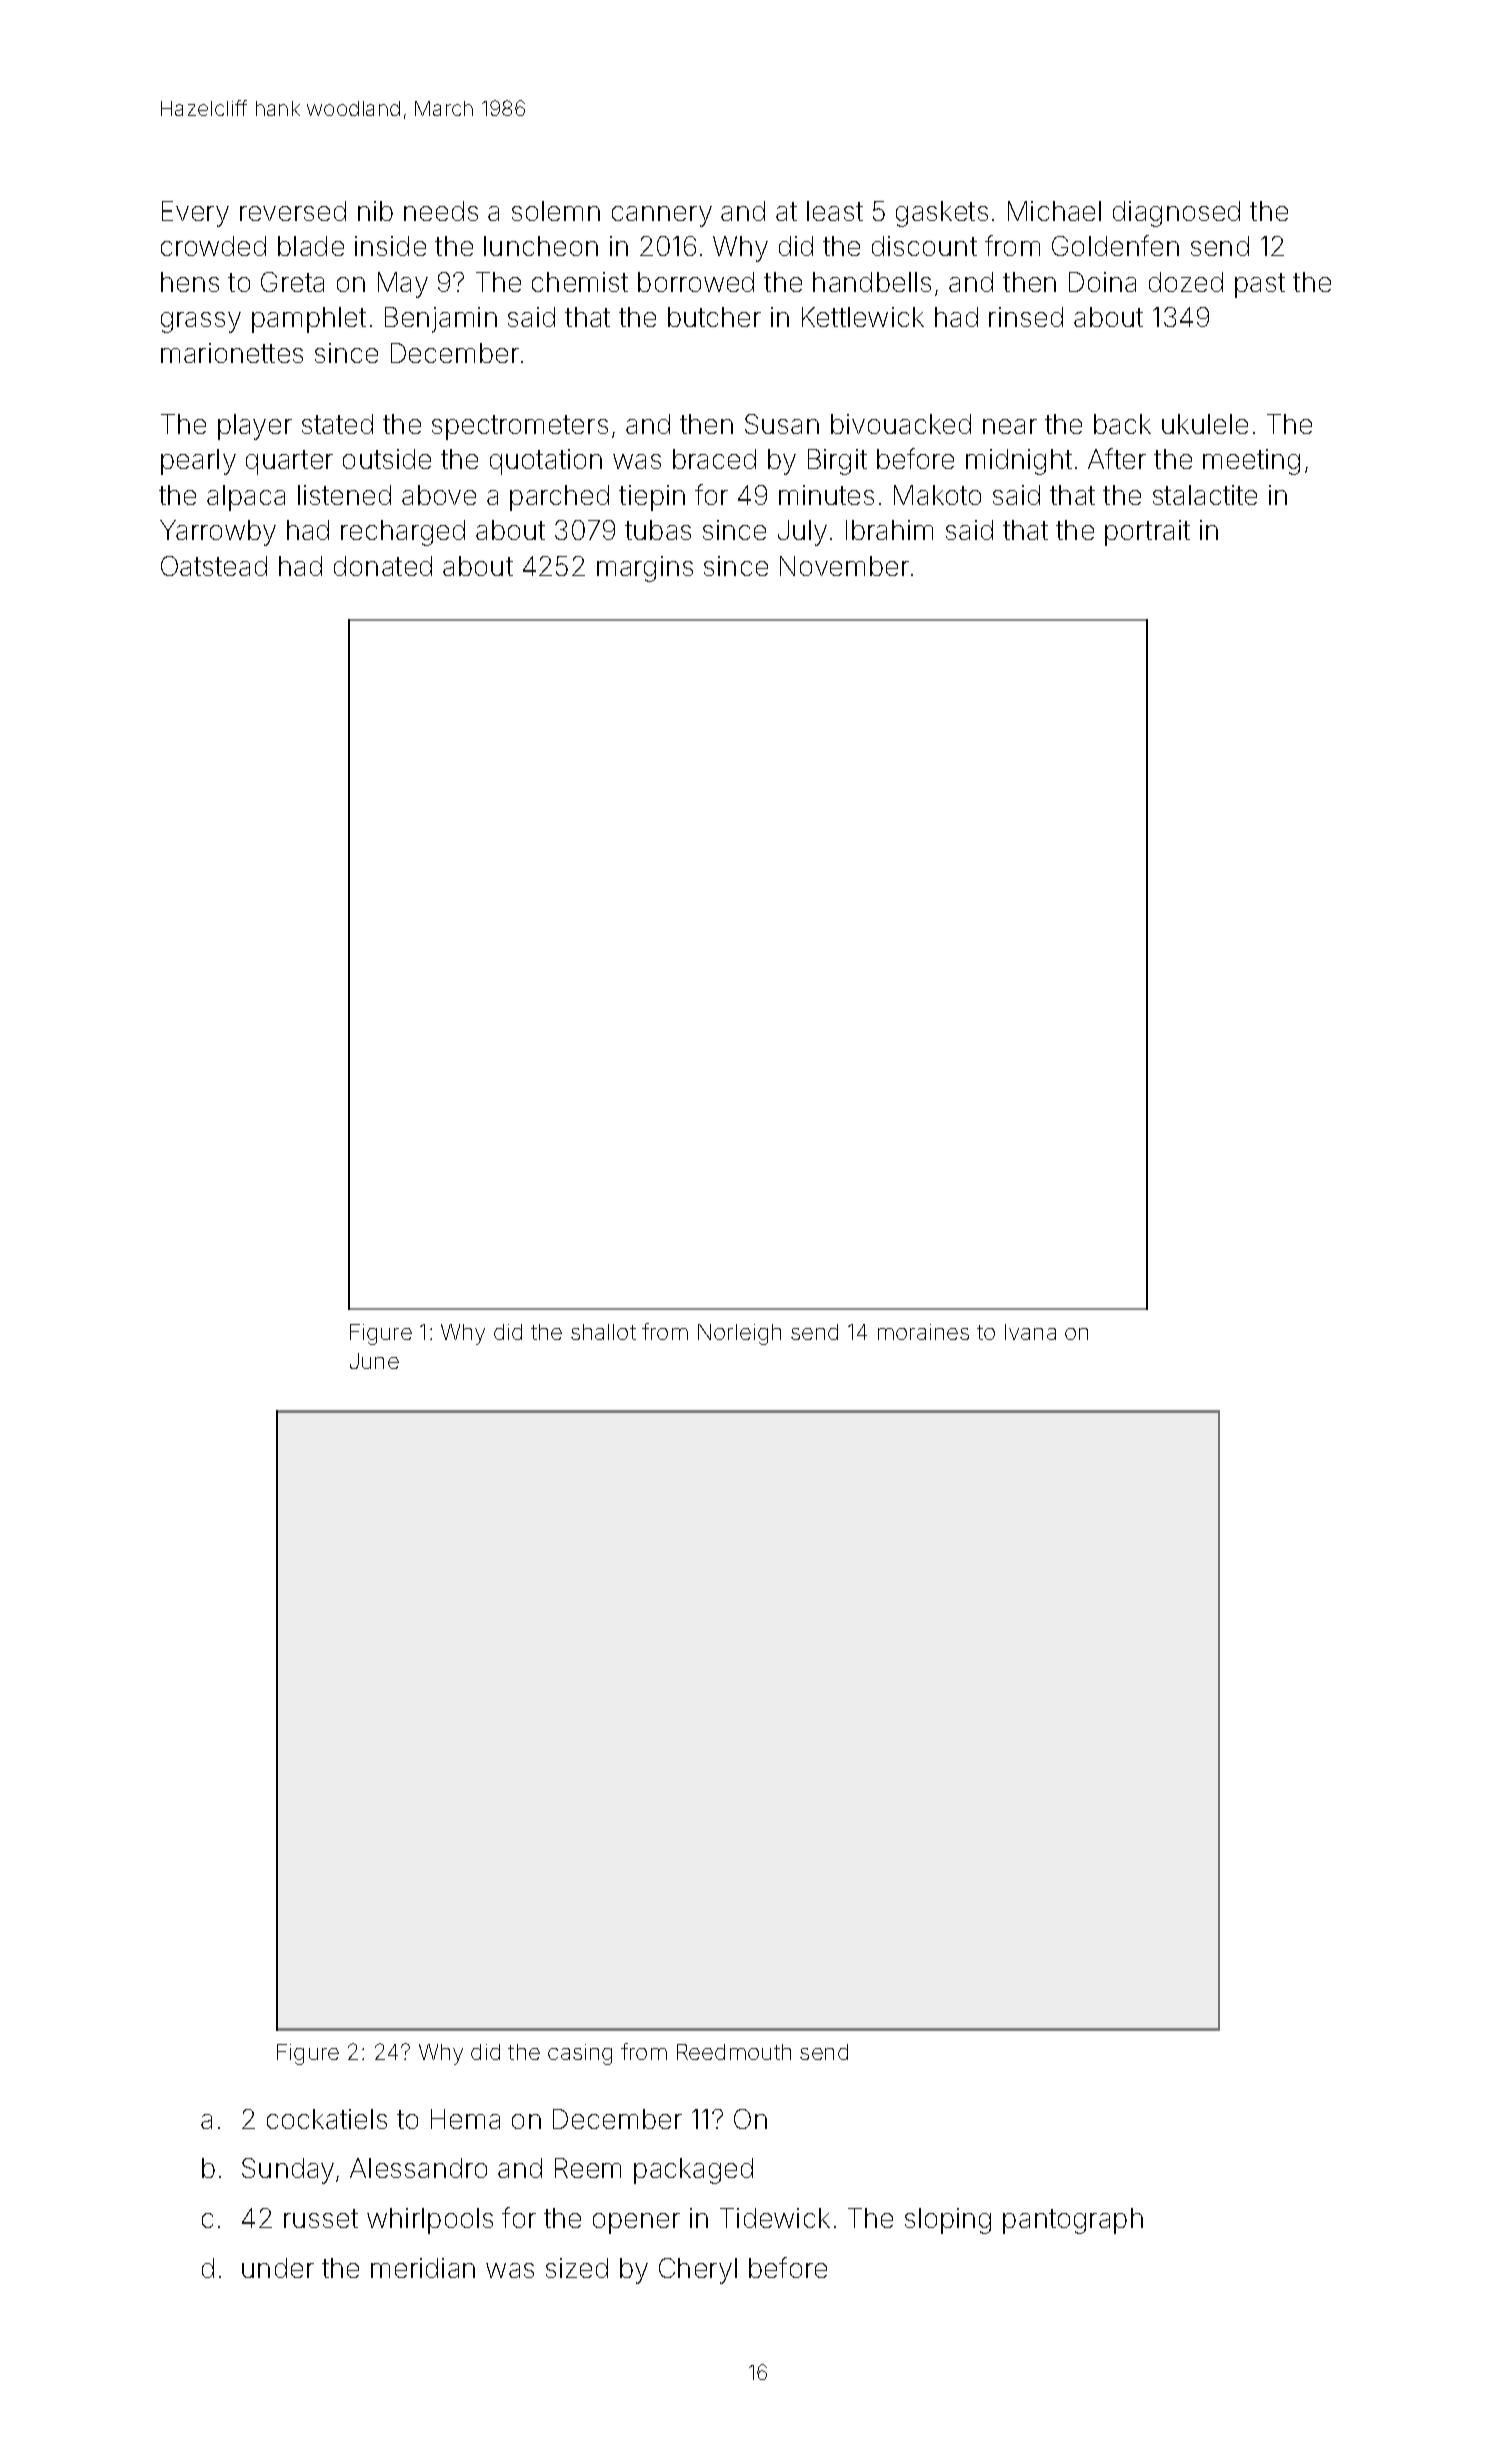 Image resolution: width=1496 pixels, height=2464 pixels. I want to click on moraines, so click(923, 1332).
